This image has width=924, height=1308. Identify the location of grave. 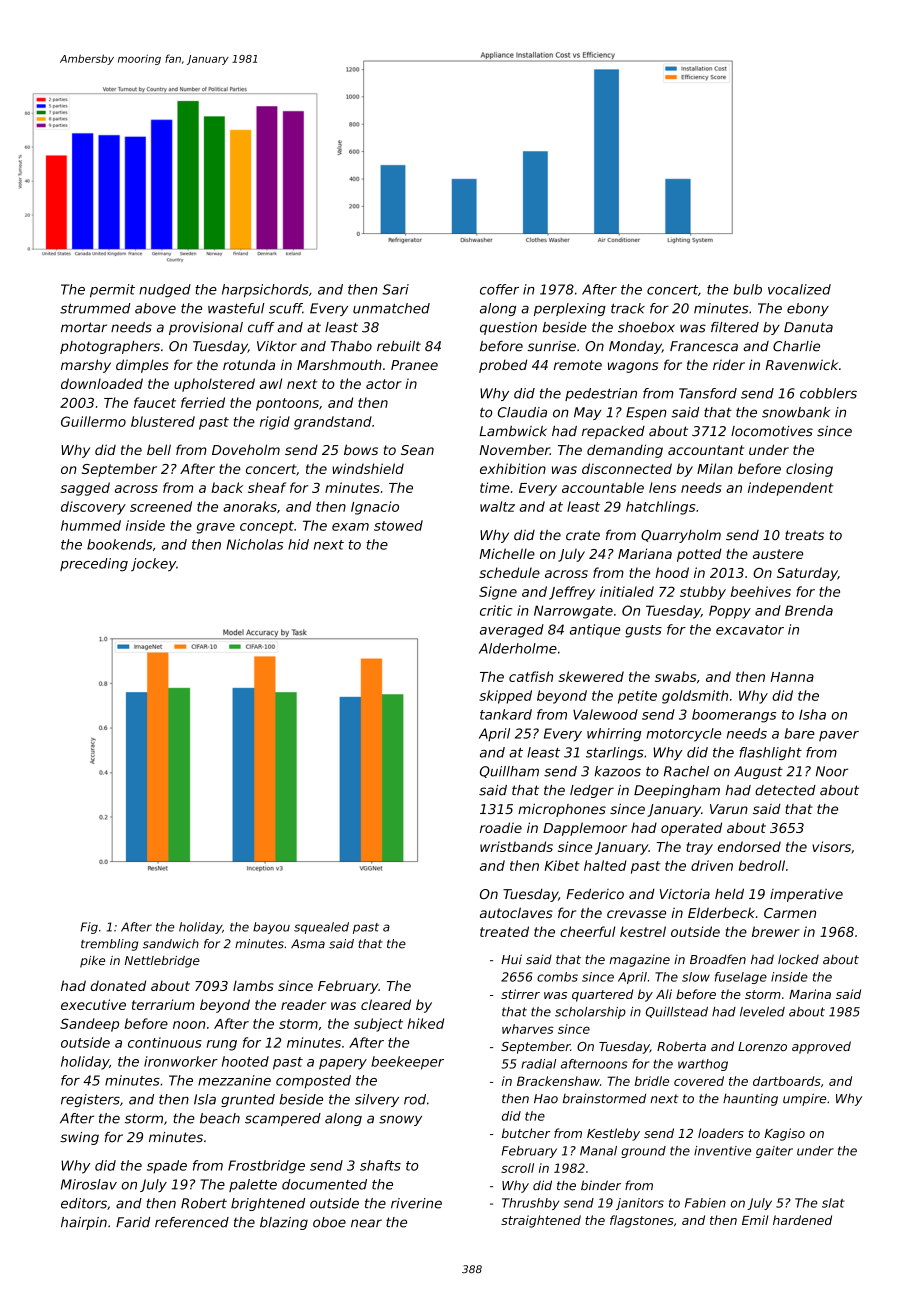
(216, 528).
